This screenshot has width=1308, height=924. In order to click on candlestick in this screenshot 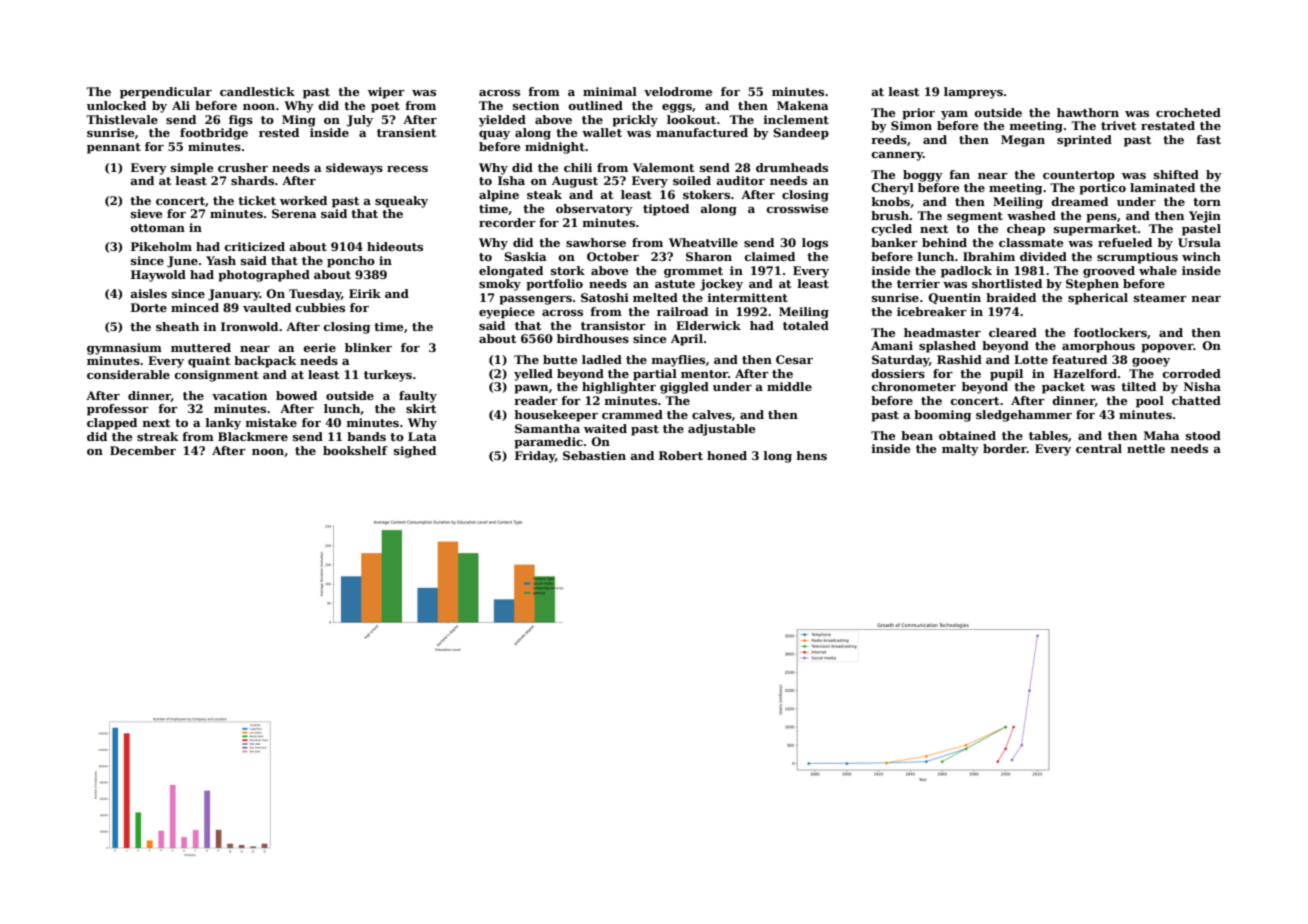, I will do `click(257, 91)`.
